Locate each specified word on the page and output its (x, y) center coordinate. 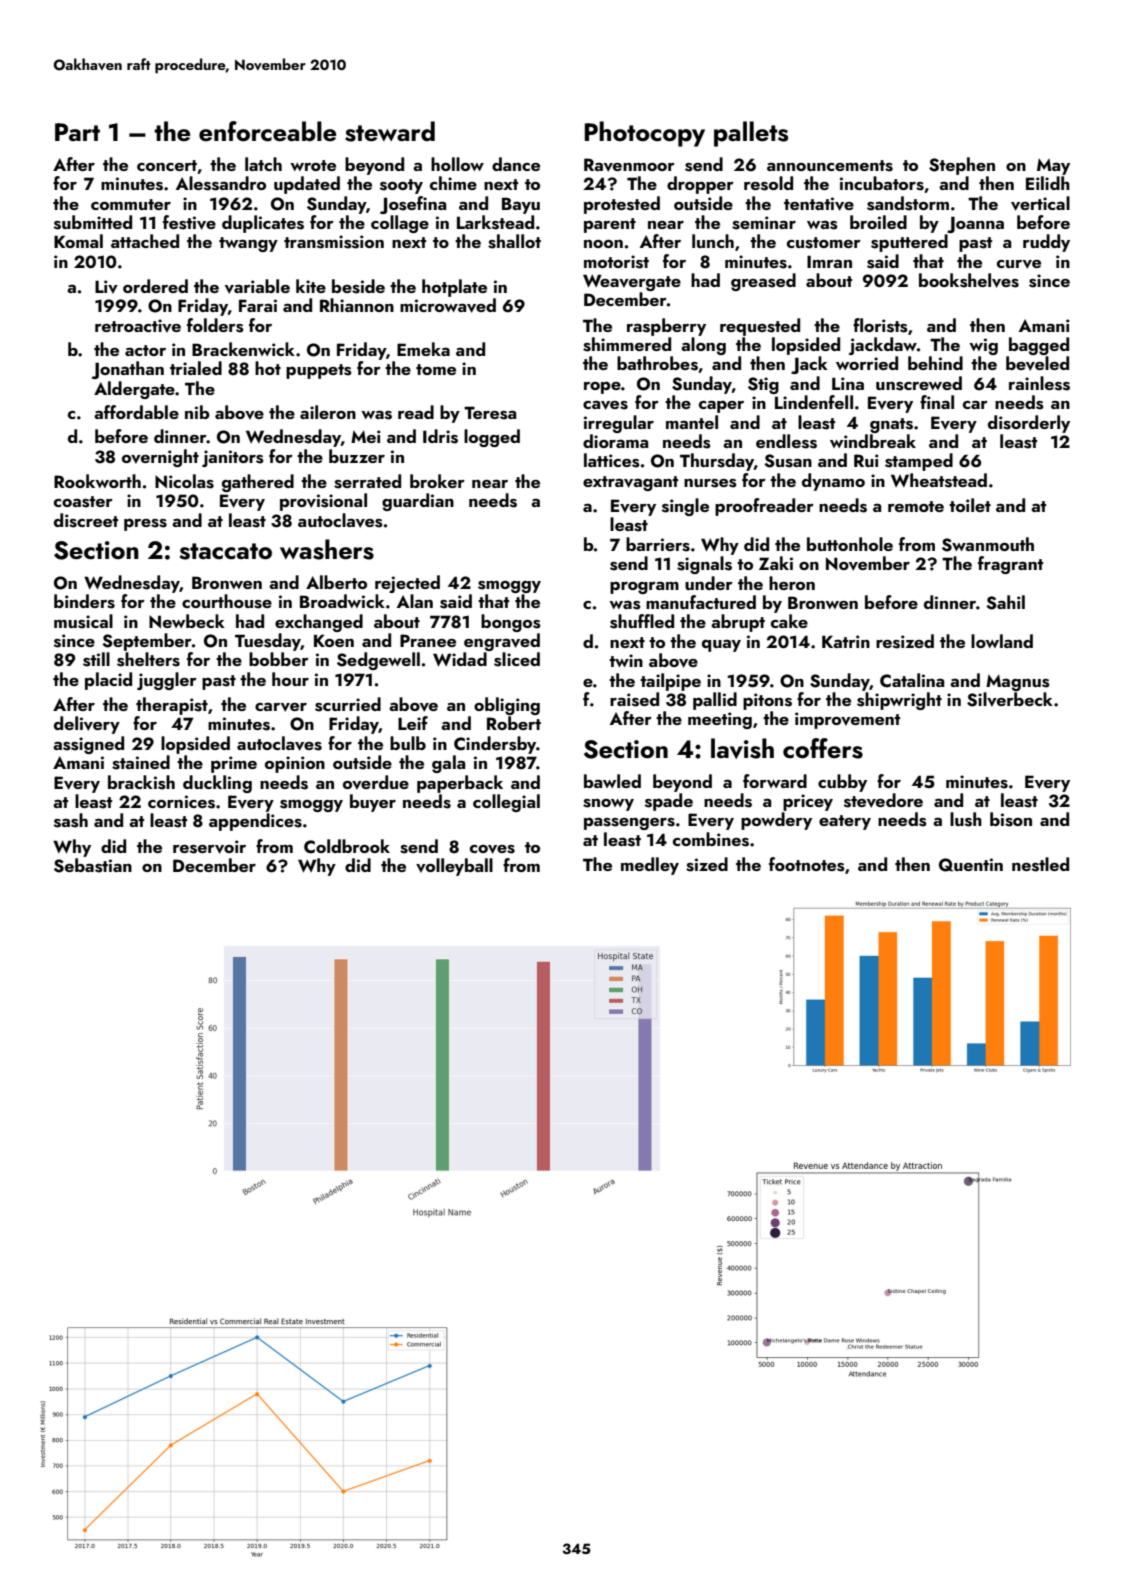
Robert (514, 723)
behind (935, 363)
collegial (506, 803)
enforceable (267, 131)
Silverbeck (1010, 699)
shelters (148, 659)
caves (605, 405)
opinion (295, 764)
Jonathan (128, 370)
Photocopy (644, 134)
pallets (751, 134)
